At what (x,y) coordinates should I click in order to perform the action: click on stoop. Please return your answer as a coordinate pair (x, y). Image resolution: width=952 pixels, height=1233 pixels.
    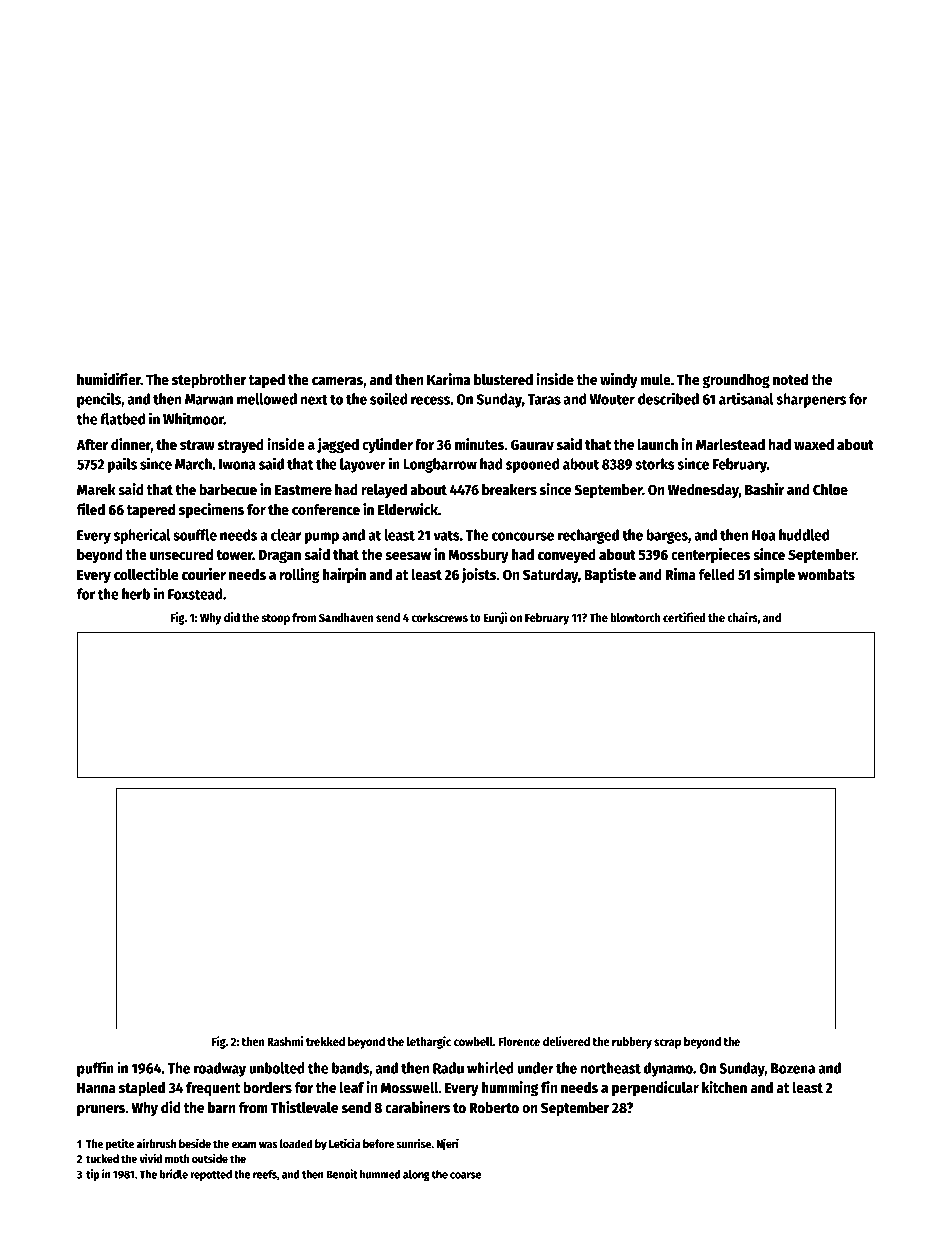
    Looking at the image, I should click on (276, 619).
